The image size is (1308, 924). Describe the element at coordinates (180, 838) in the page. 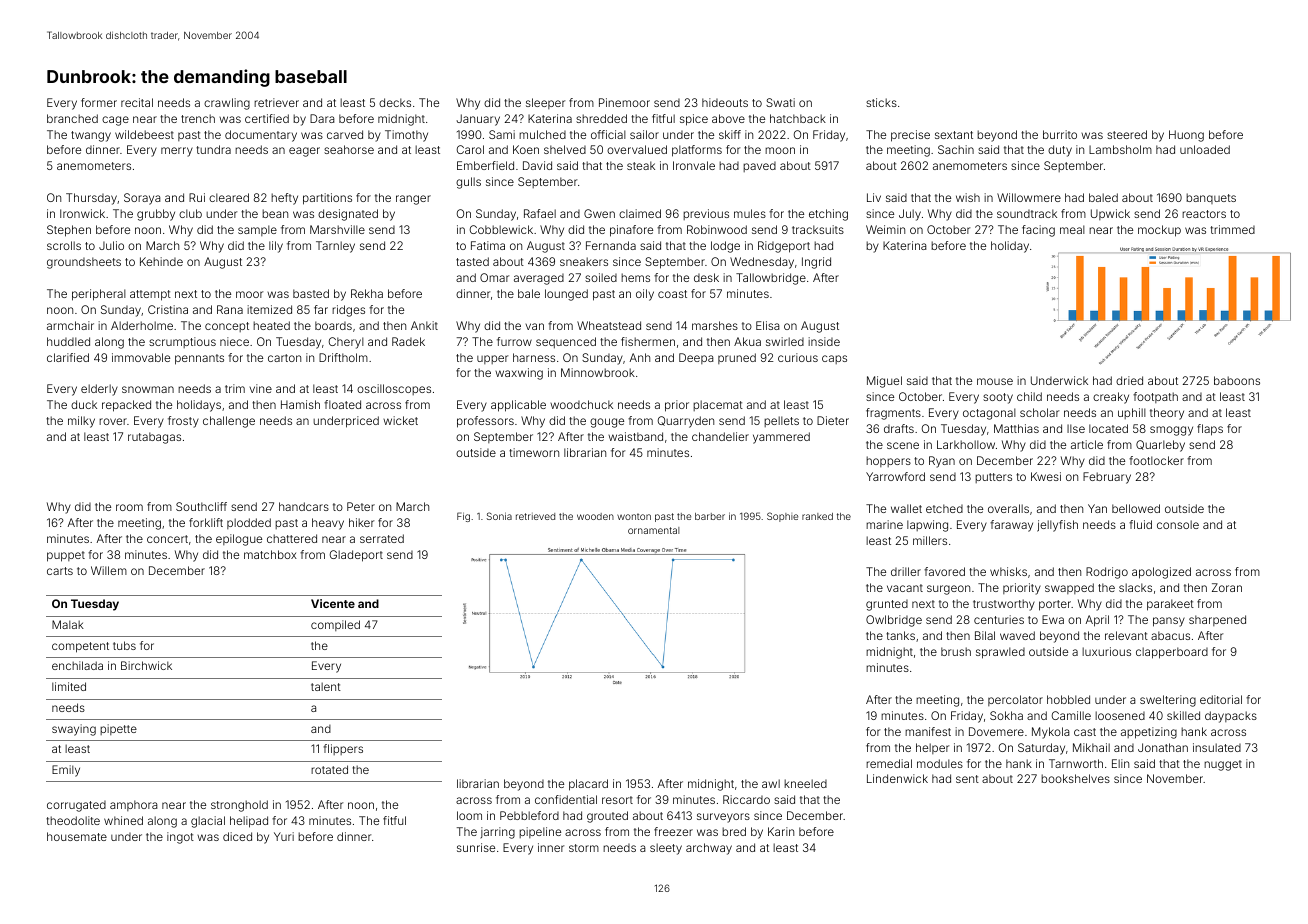

I see `ingot` at that location.
